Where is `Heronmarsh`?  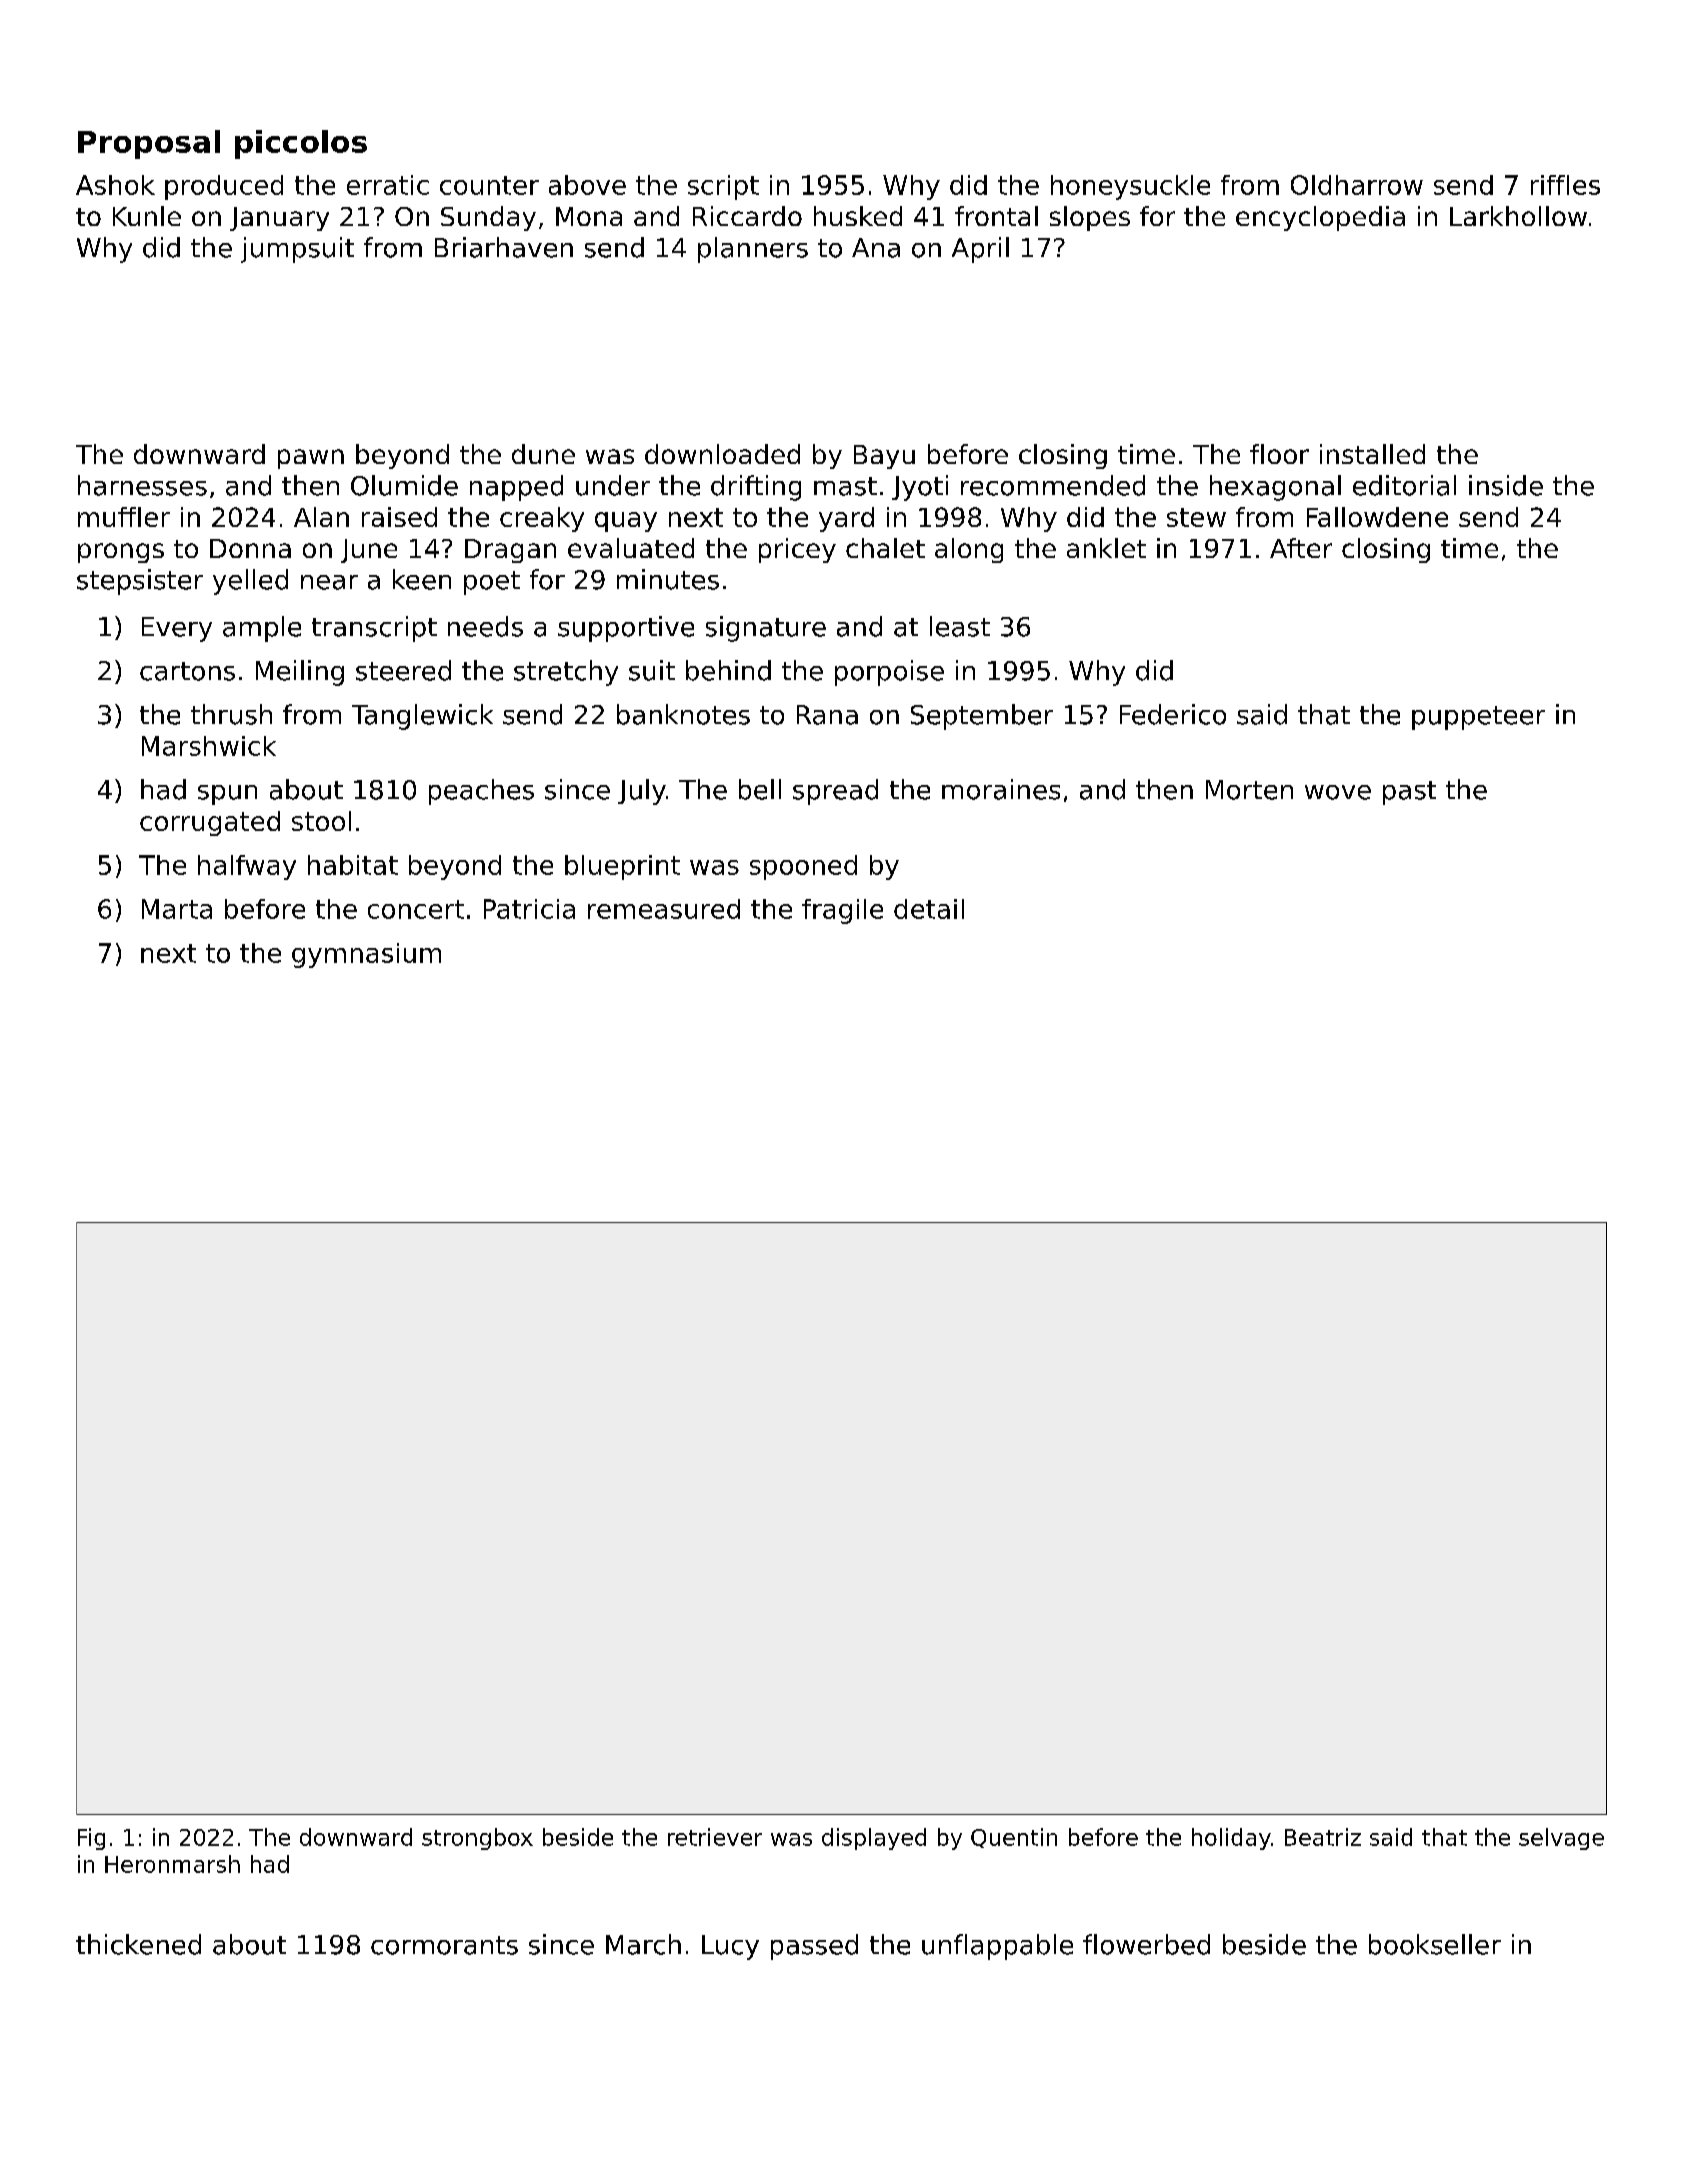
Heronmarsh is located at coordinates (172, 1864).
